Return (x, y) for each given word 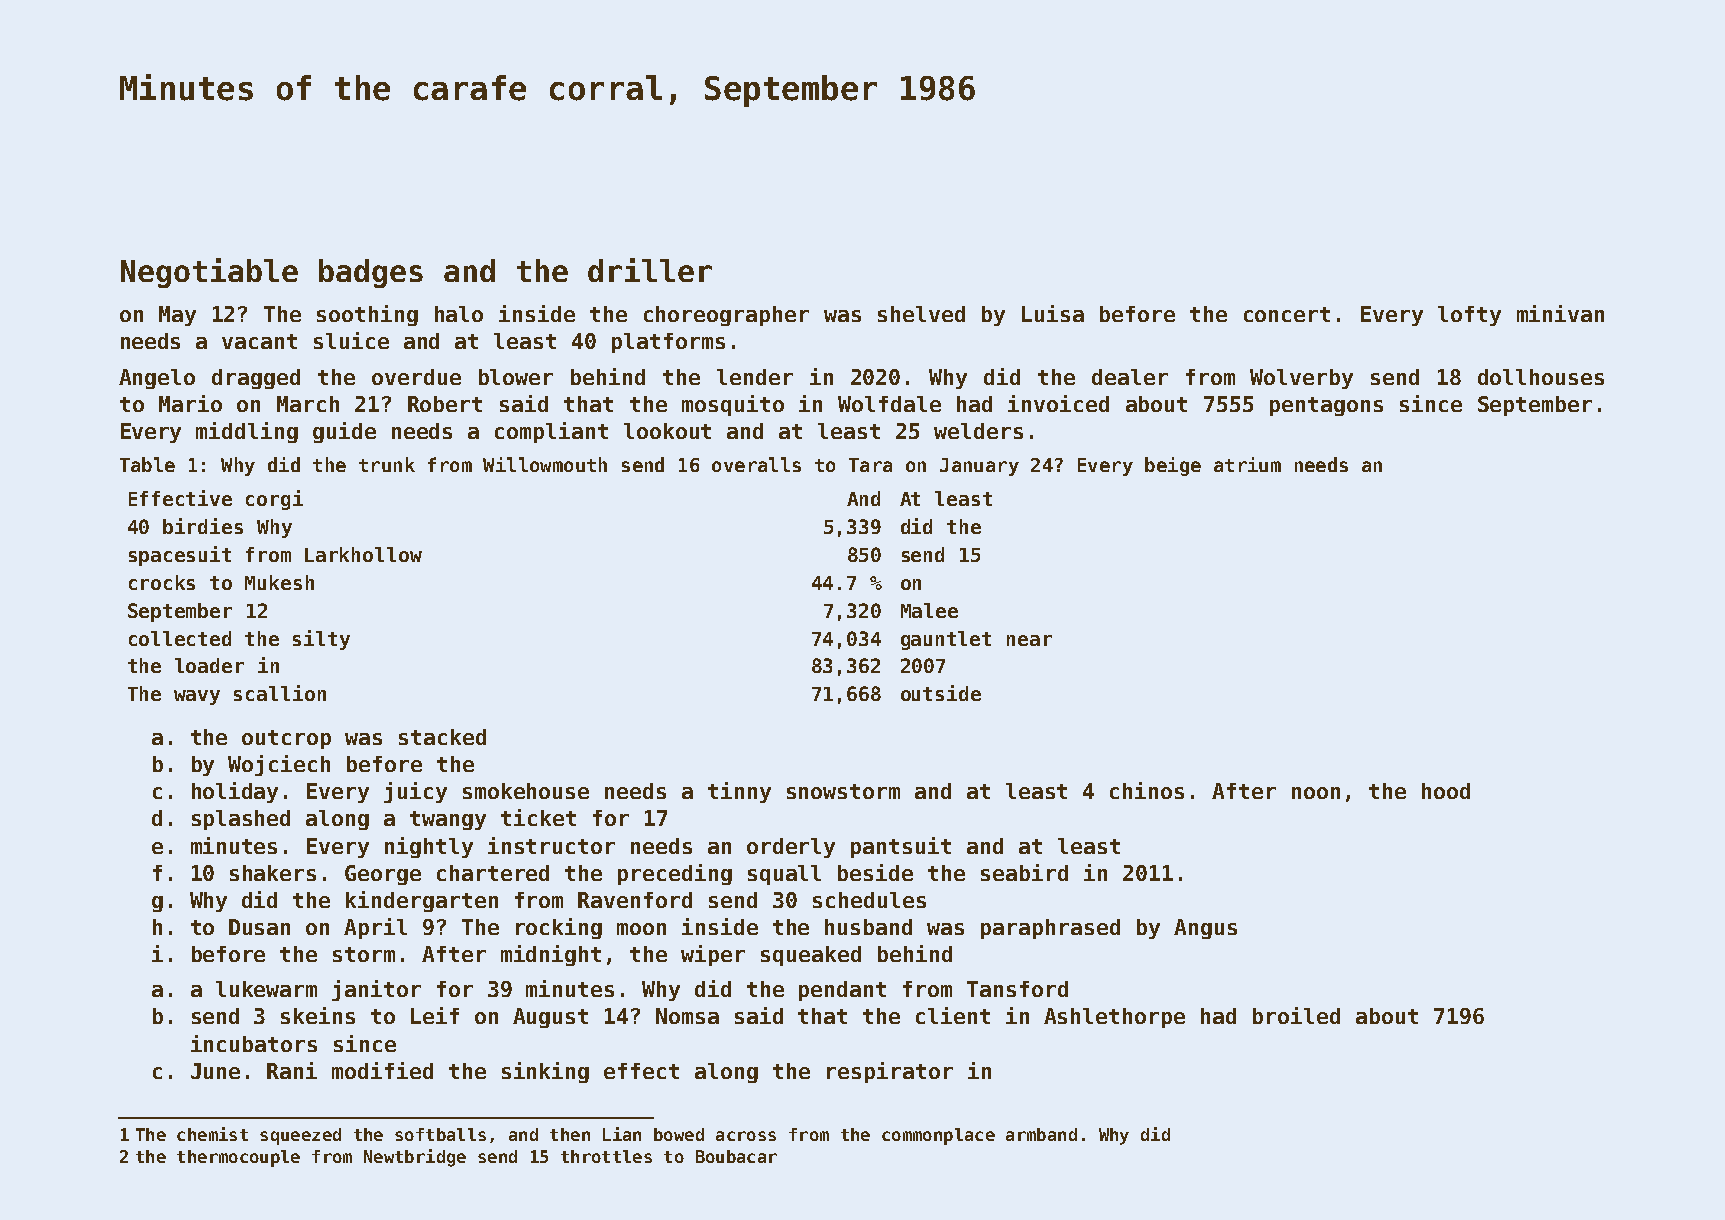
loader (209, 665)
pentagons (1326, 406)
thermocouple (238, 1158)
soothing (367, 315)
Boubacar (736, 1156)
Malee (929, 610)
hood (1446, 791)
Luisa (1053, 313)
